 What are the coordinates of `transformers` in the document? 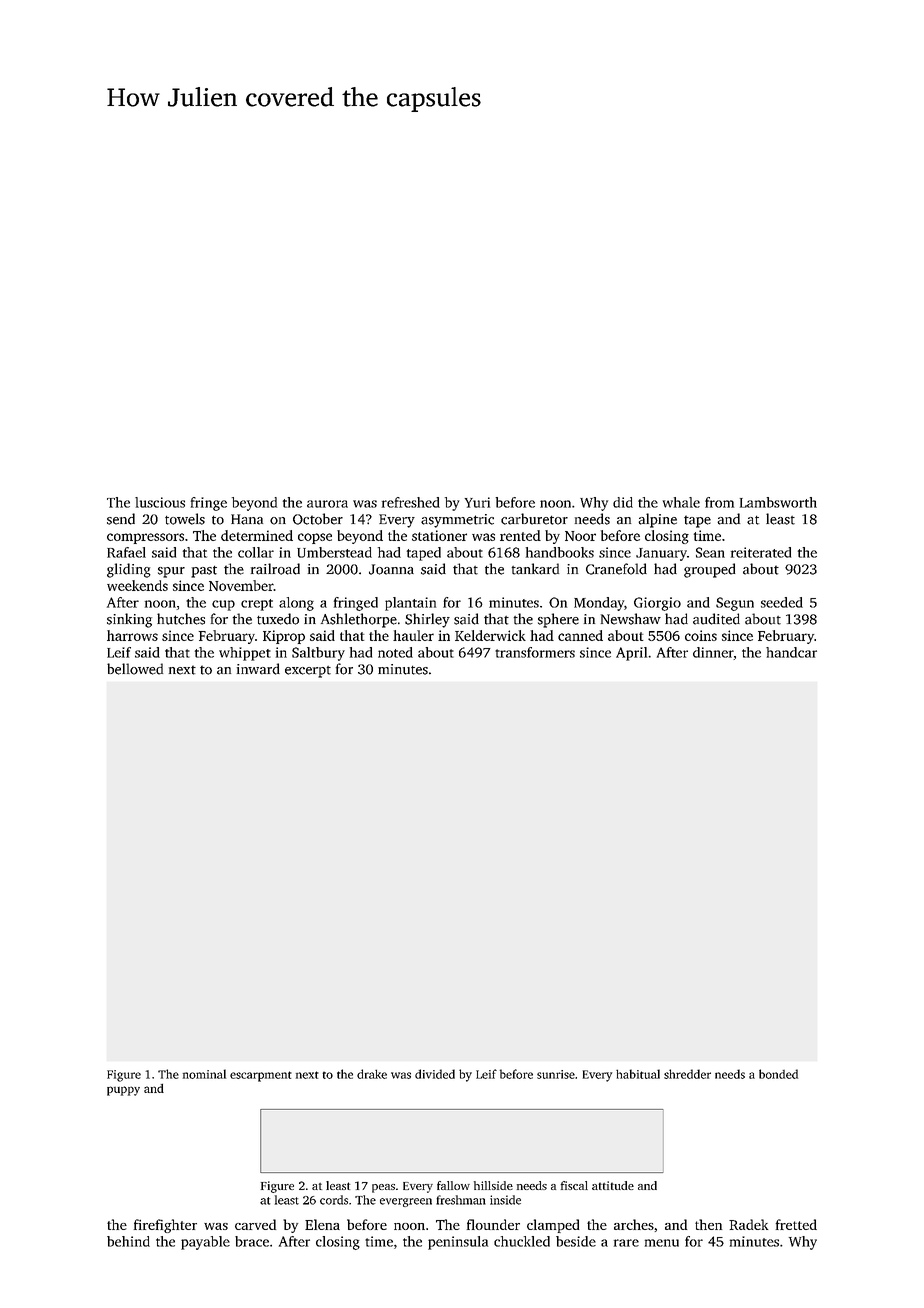 It's located at (535, 652).
